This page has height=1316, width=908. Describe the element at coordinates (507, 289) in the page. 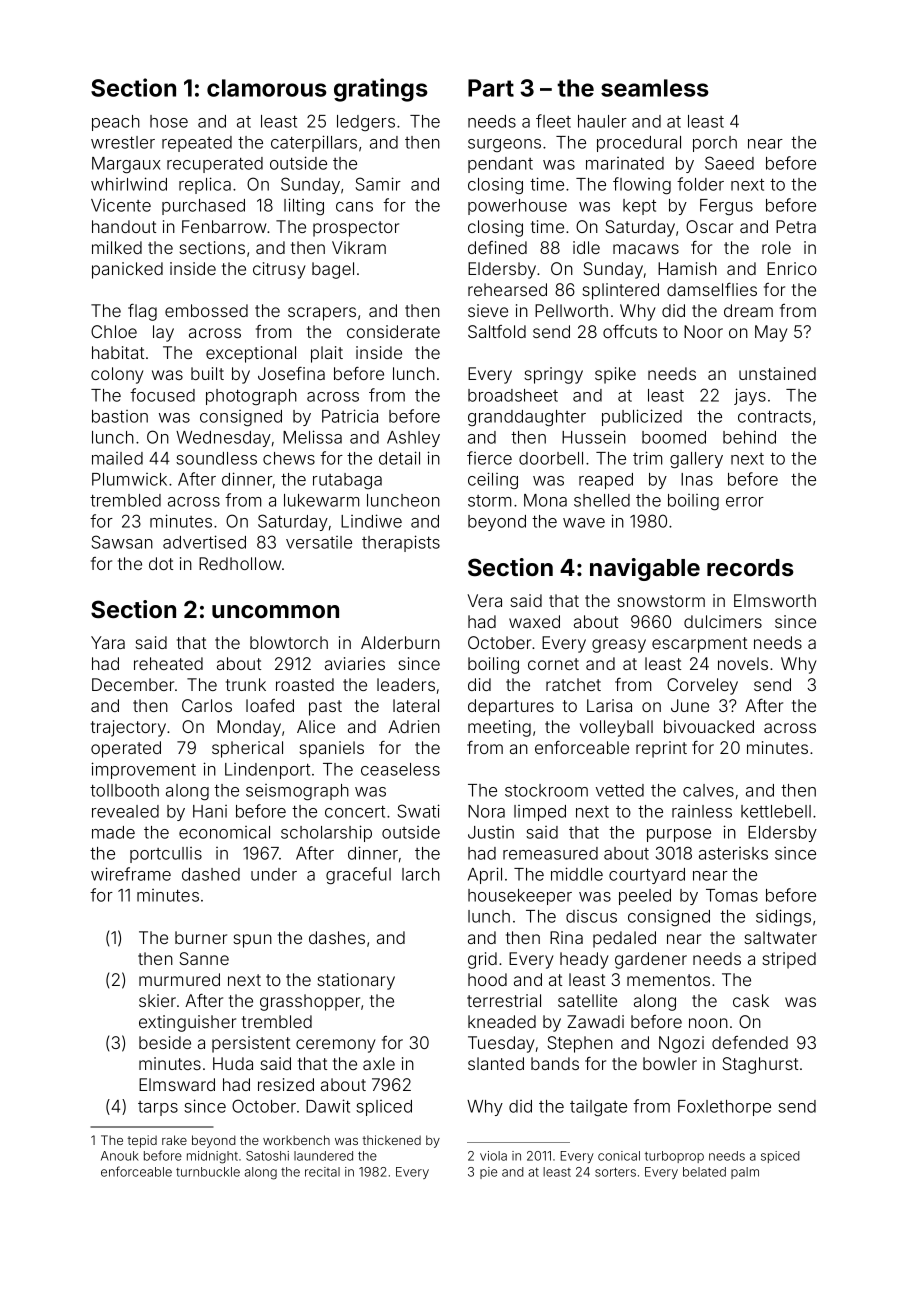

I see `rehearsed` at that location.
